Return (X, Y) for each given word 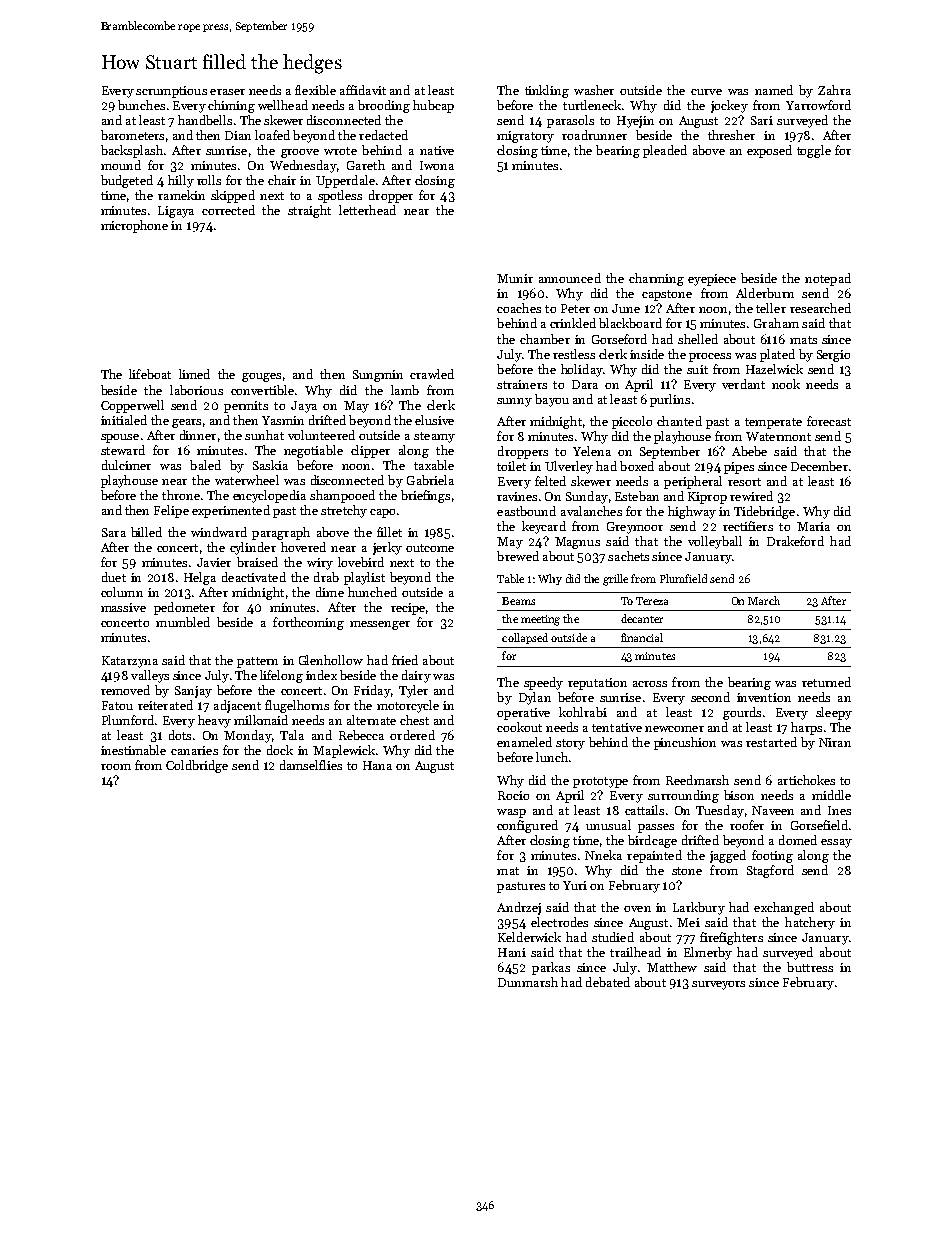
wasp (511, 813)
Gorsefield (819, 825)
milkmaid (261, 720)
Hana (377, 765)
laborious (196, 390)
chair (282, 180)
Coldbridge (197, 766)
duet (114, 577)
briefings (425, 496)
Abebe (749, 451)
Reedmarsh (697, 780)
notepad (828, 279)
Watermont (778, 436)
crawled (432, 374)
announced (570, 278)
